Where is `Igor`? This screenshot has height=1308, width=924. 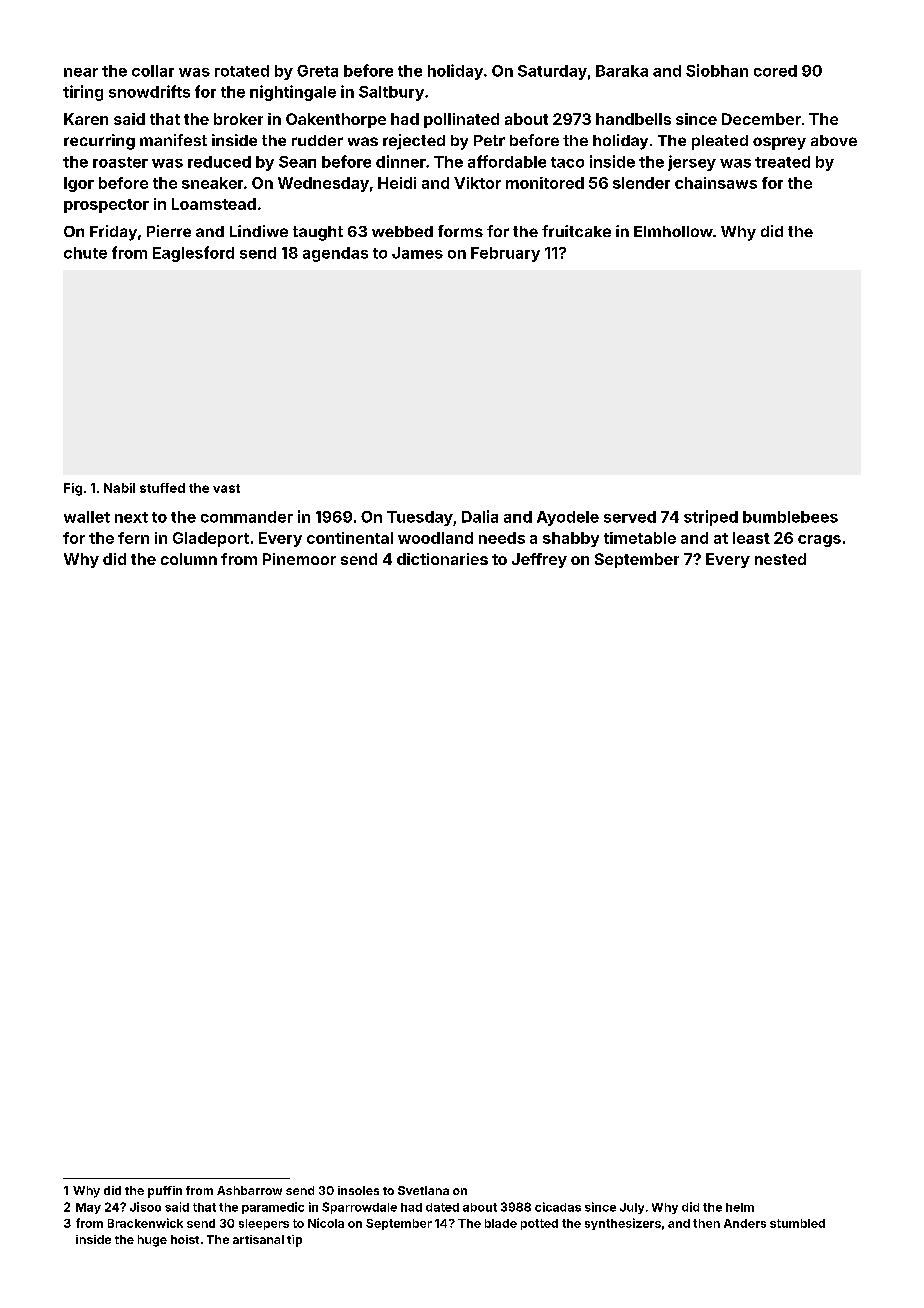
Igor is located at coordinates (79, 184).
